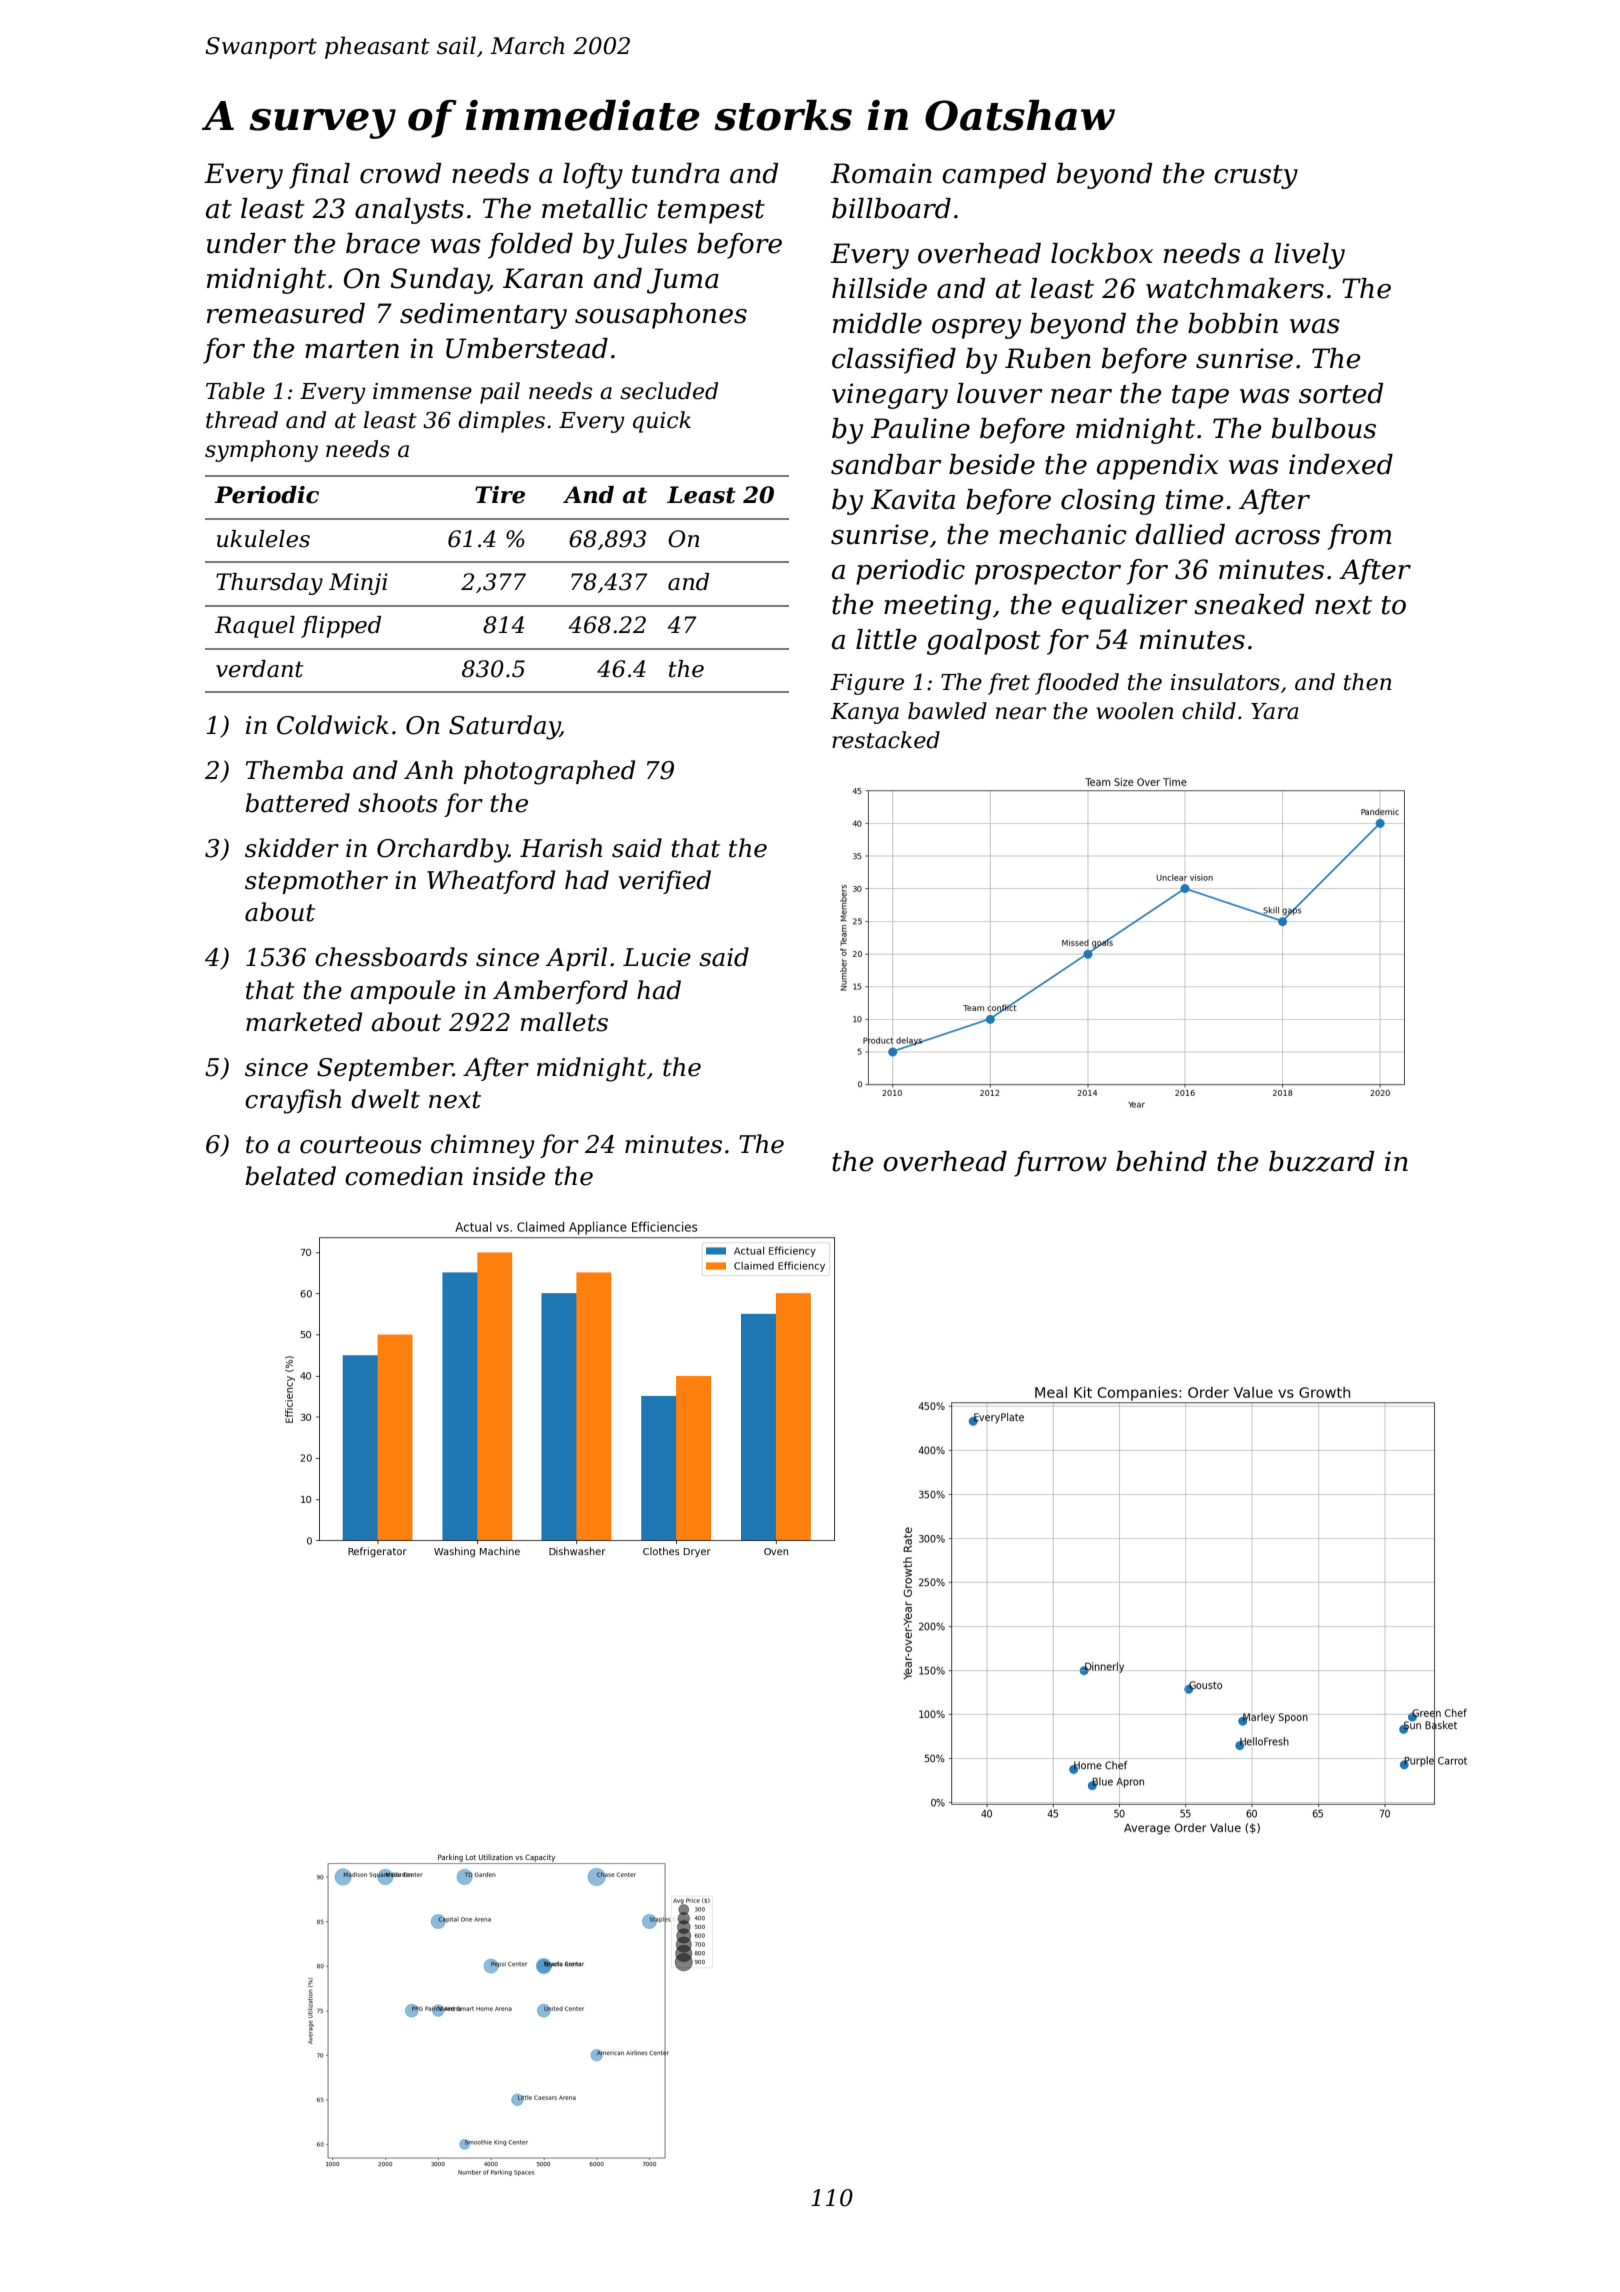 The image size is (1620, 2292). I want to click on comedian, so click(404, 1176).
